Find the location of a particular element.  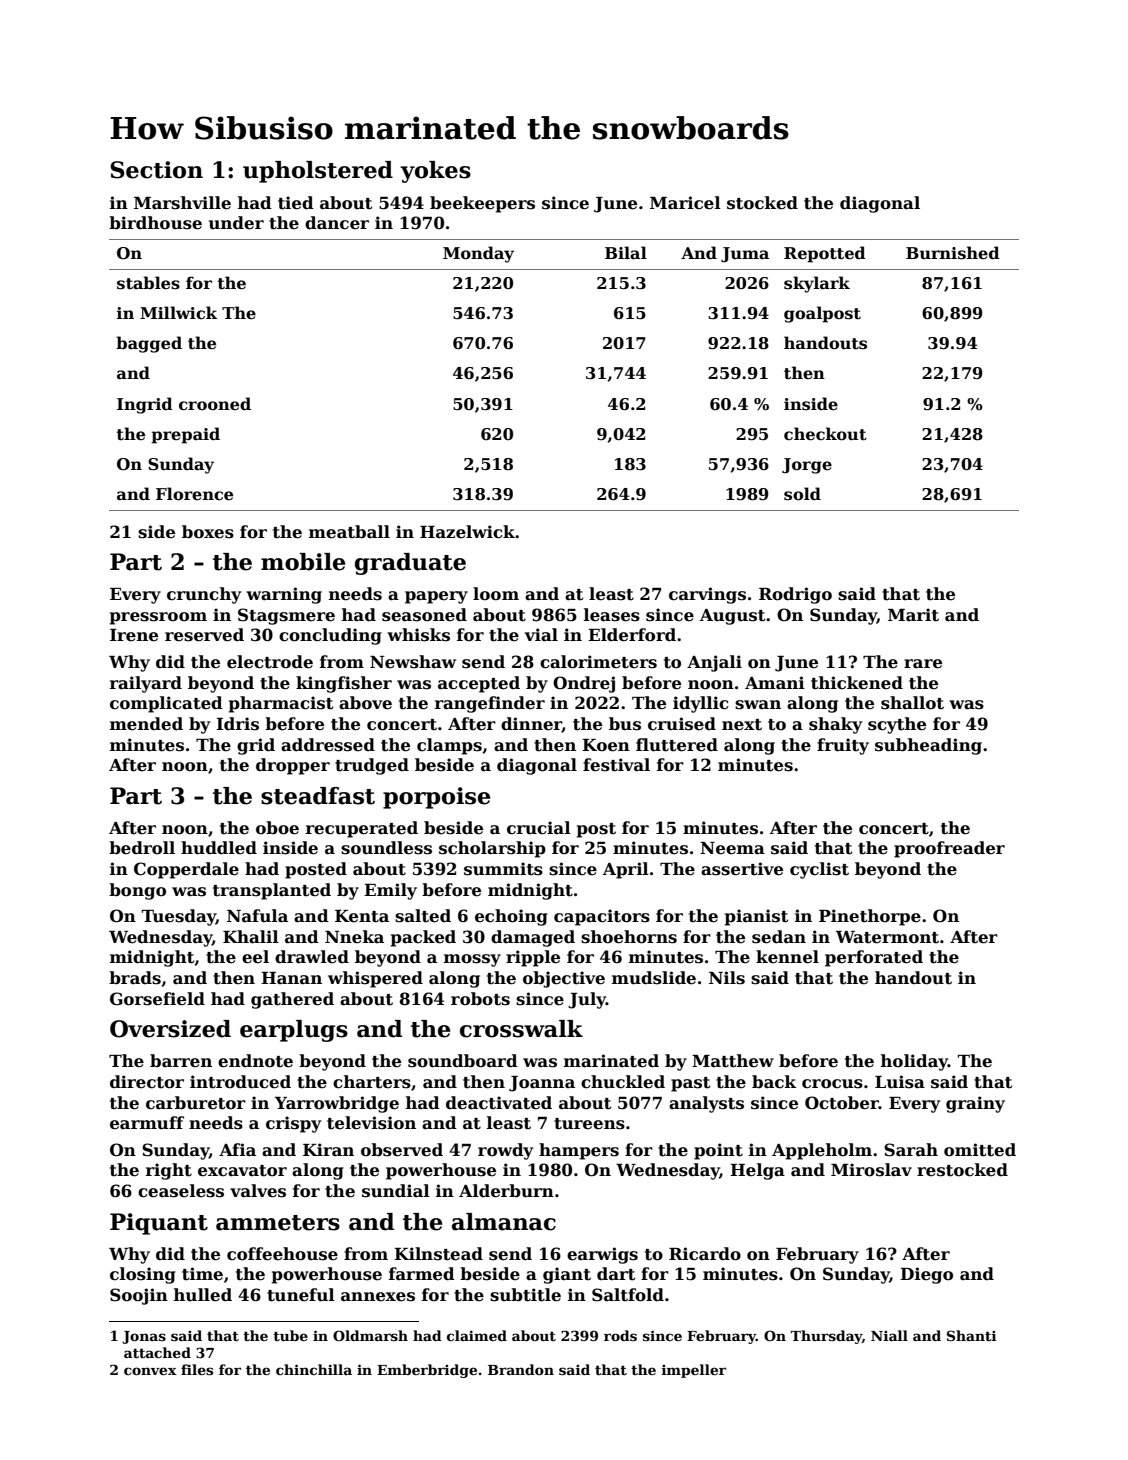

Burnished is located at coordinates (953, 253).
